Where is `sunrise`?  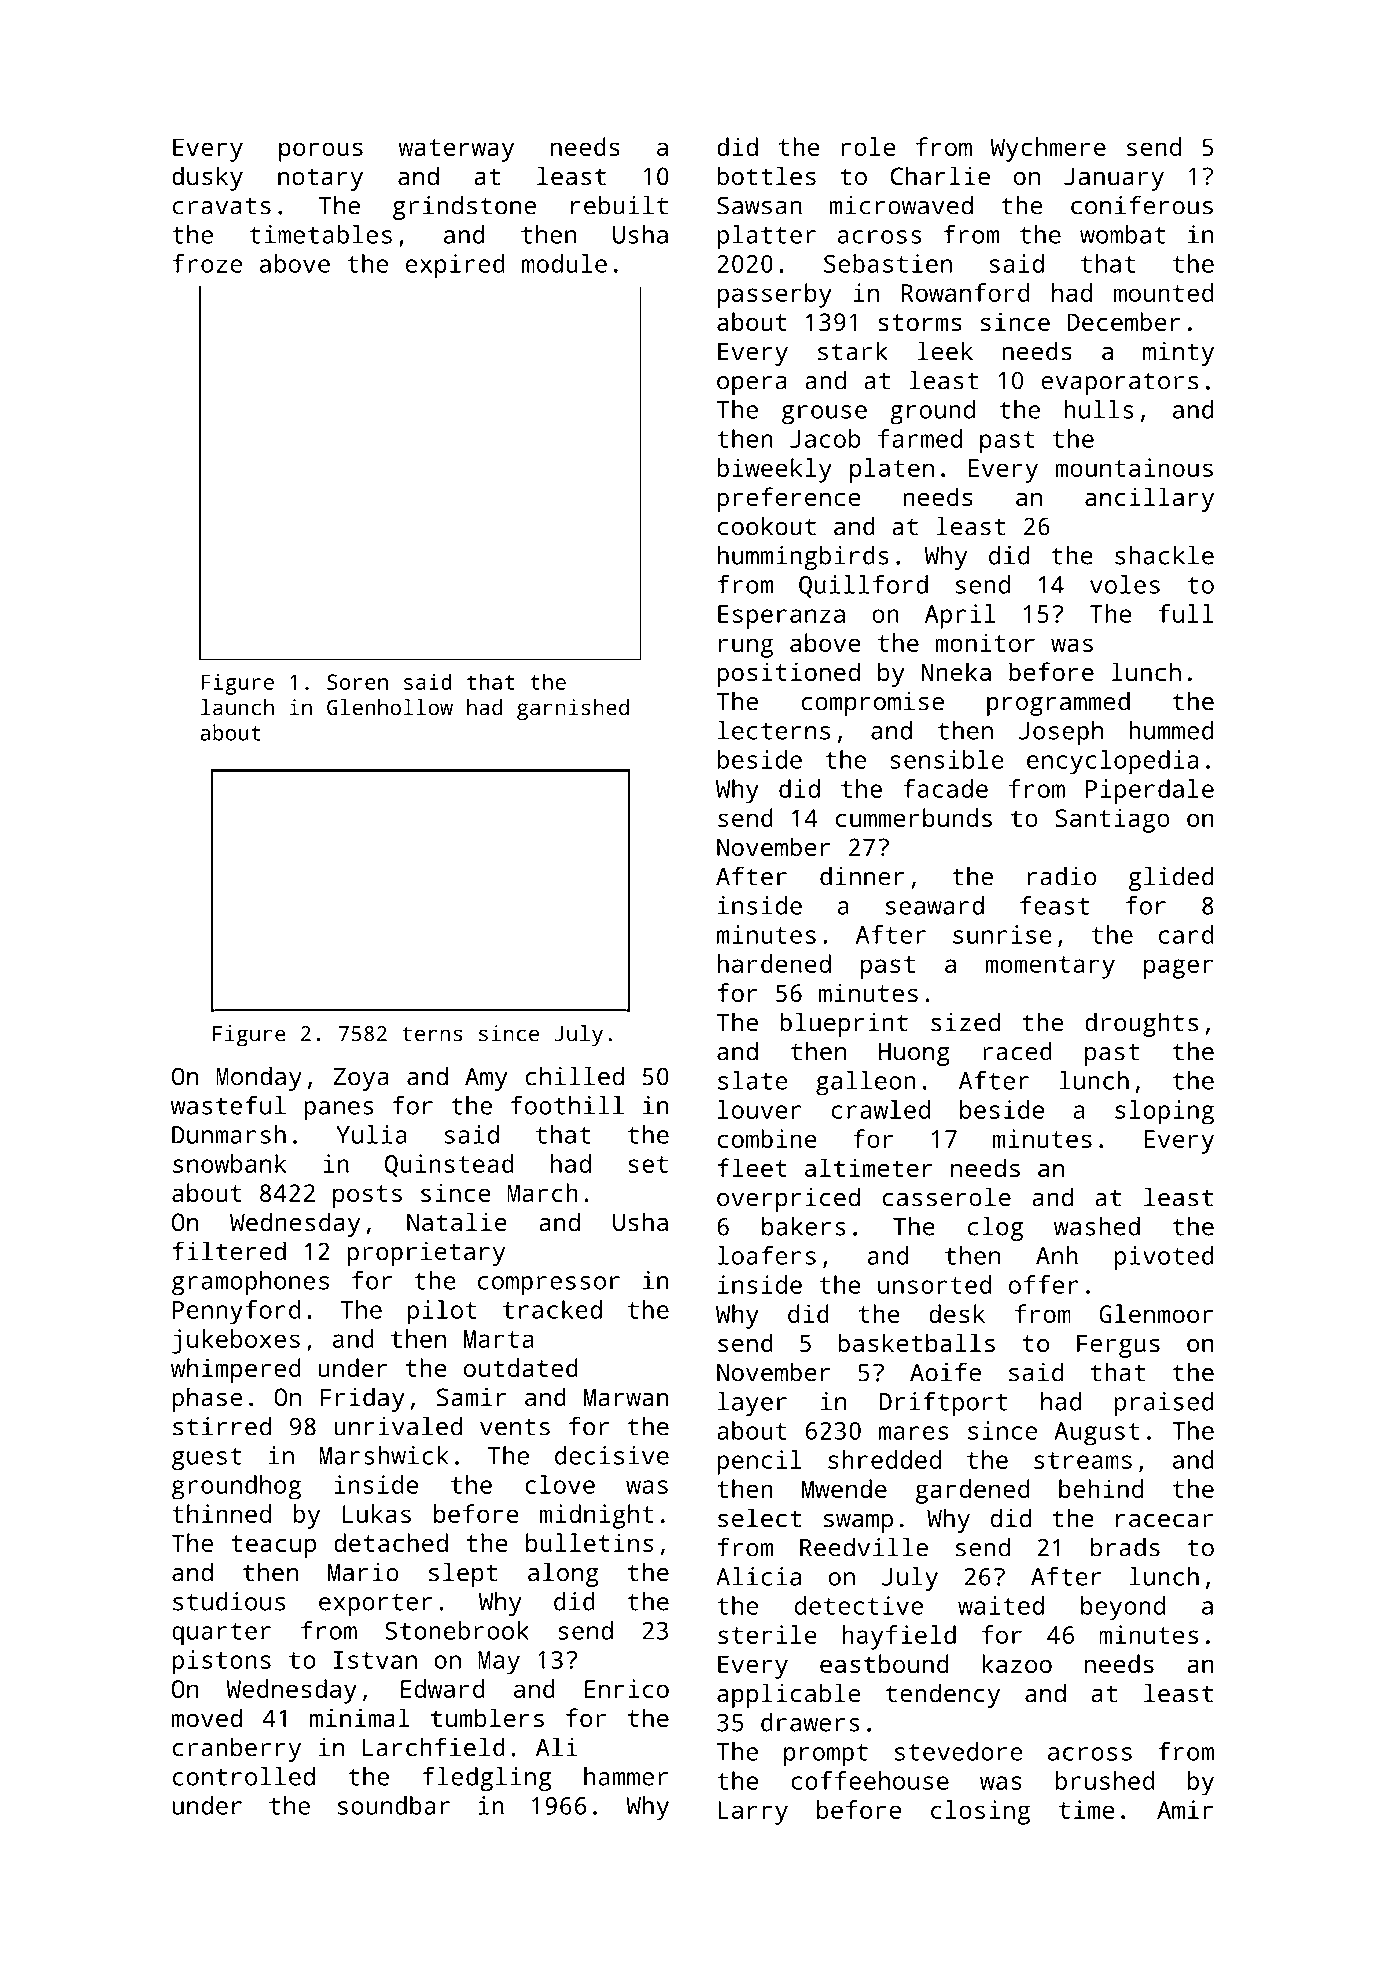
sunrise is located at coordinates (1002, 934).
